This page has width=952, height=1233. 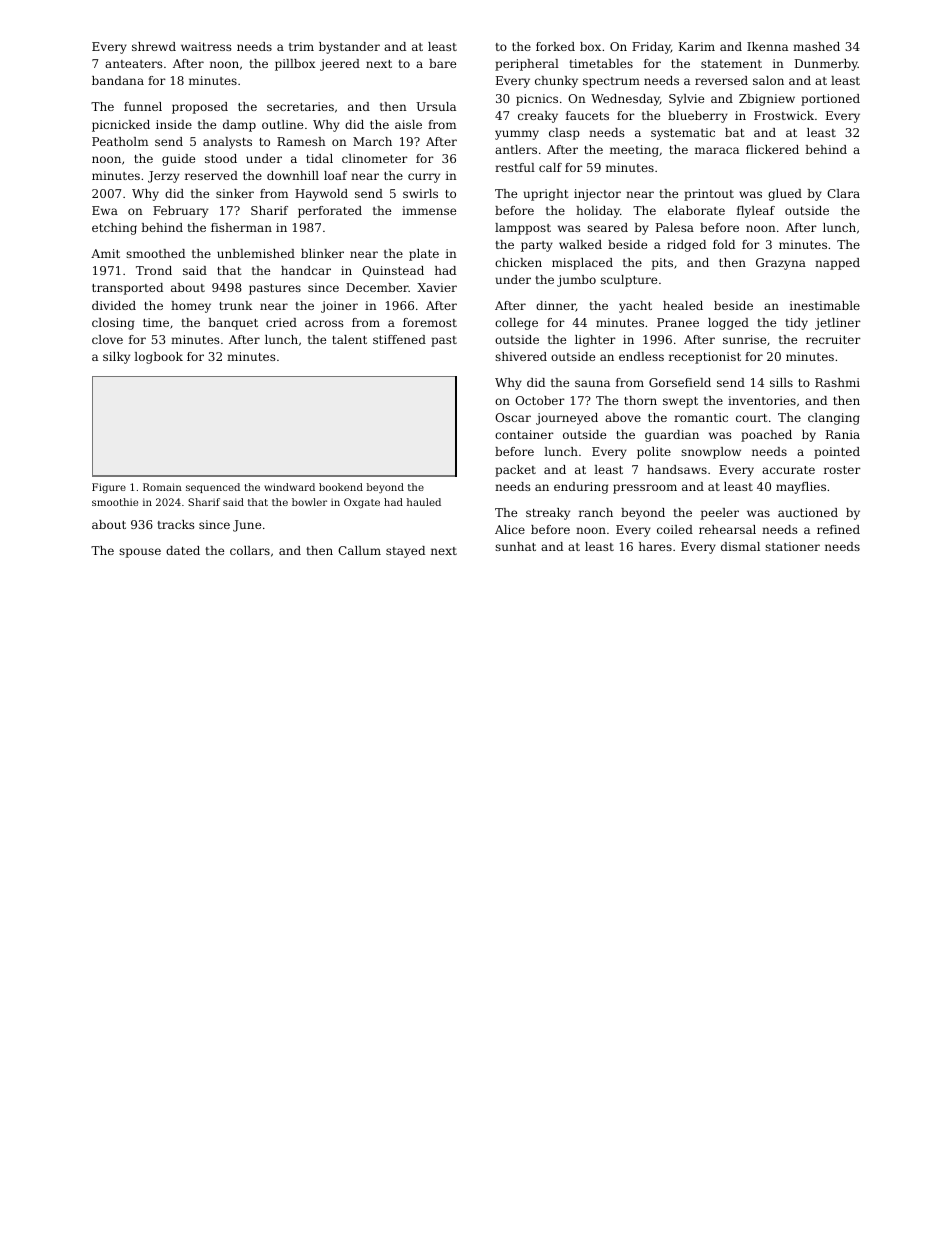 I want to click on forked, so click(x=555, y=46).
